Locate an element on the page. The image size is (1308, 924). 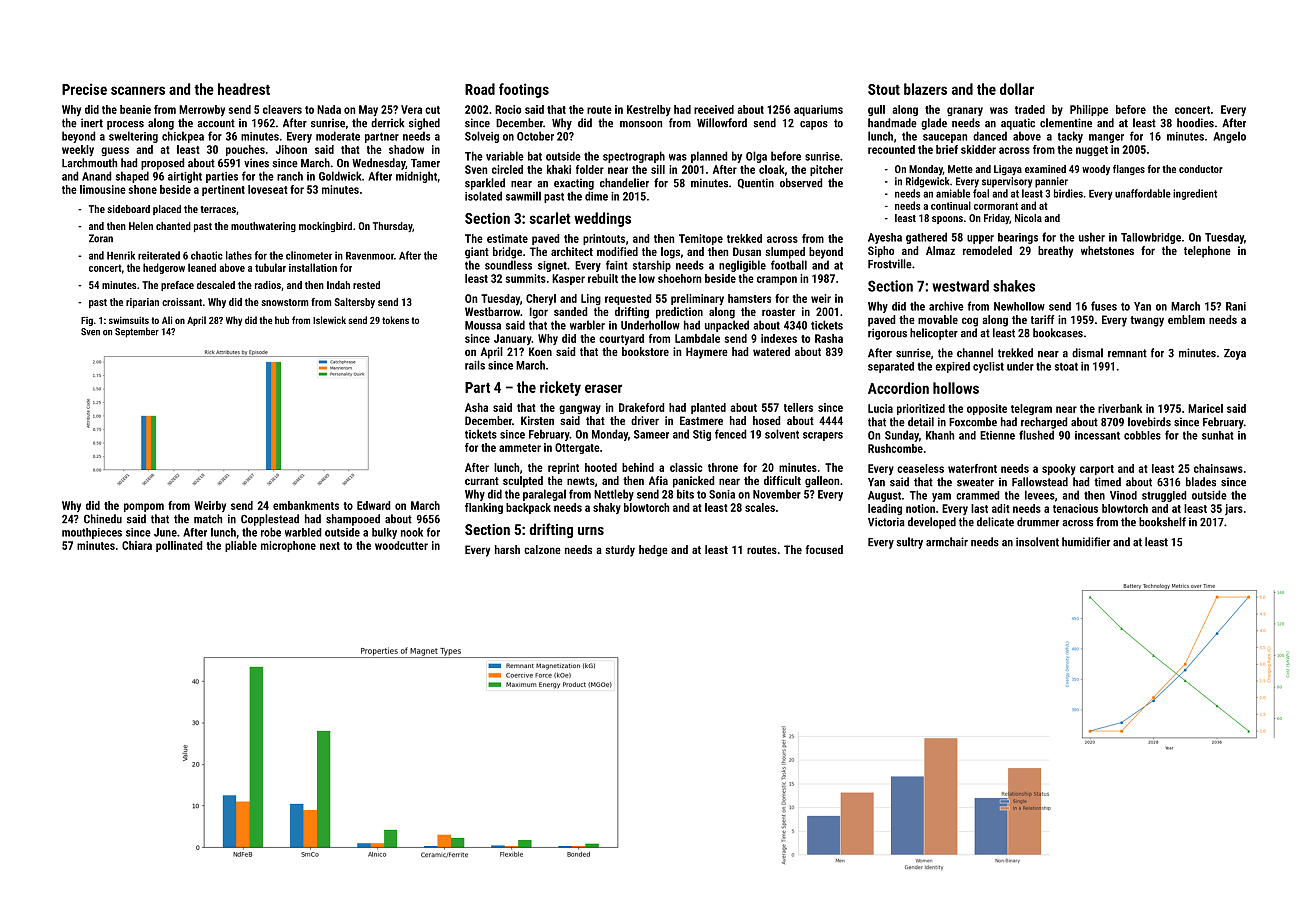
footings is located at coordinates (524, 90).
